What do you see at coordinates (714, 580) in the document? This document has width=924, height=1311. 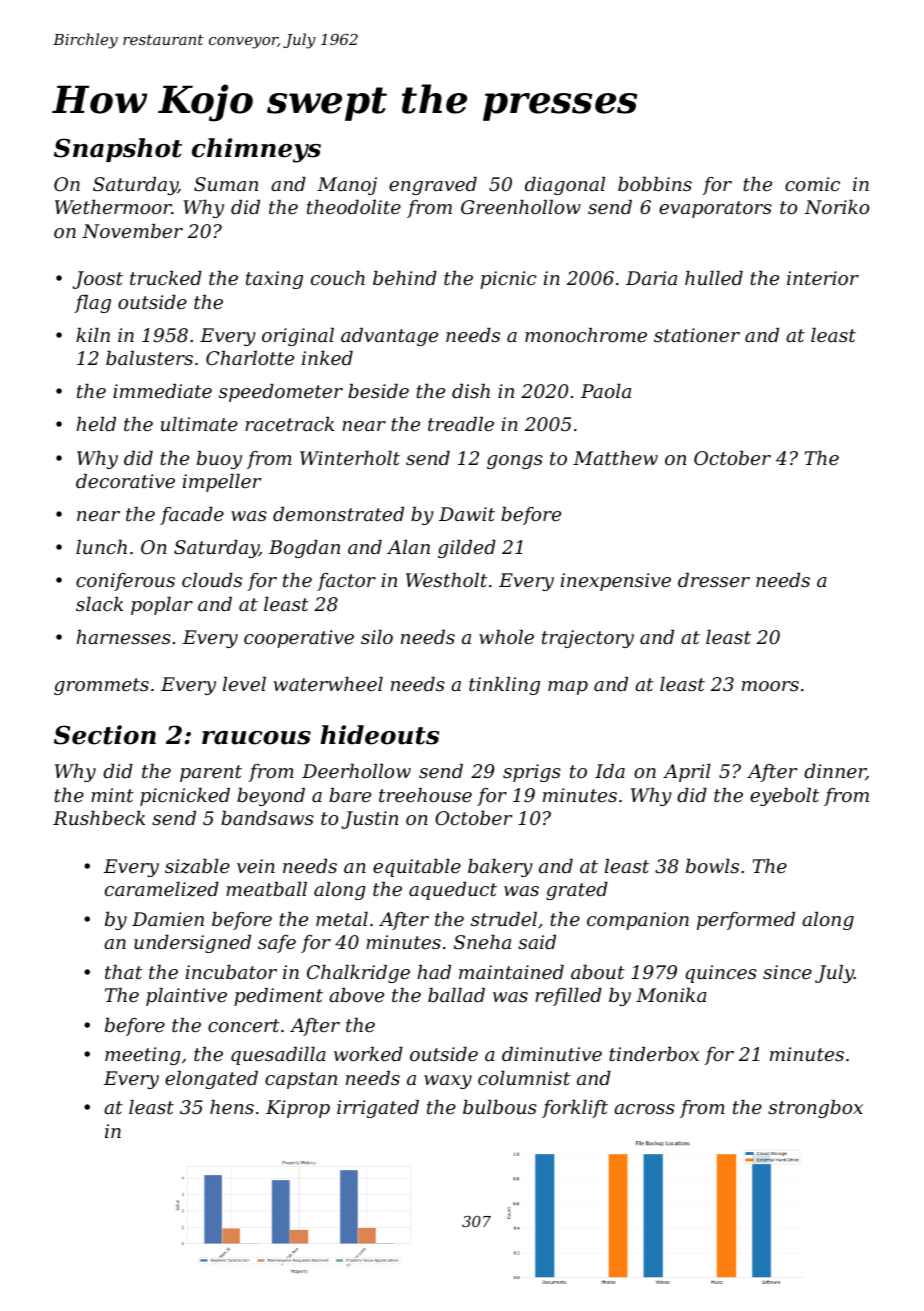 I see `dresser` at bounding box center [714, 580].
